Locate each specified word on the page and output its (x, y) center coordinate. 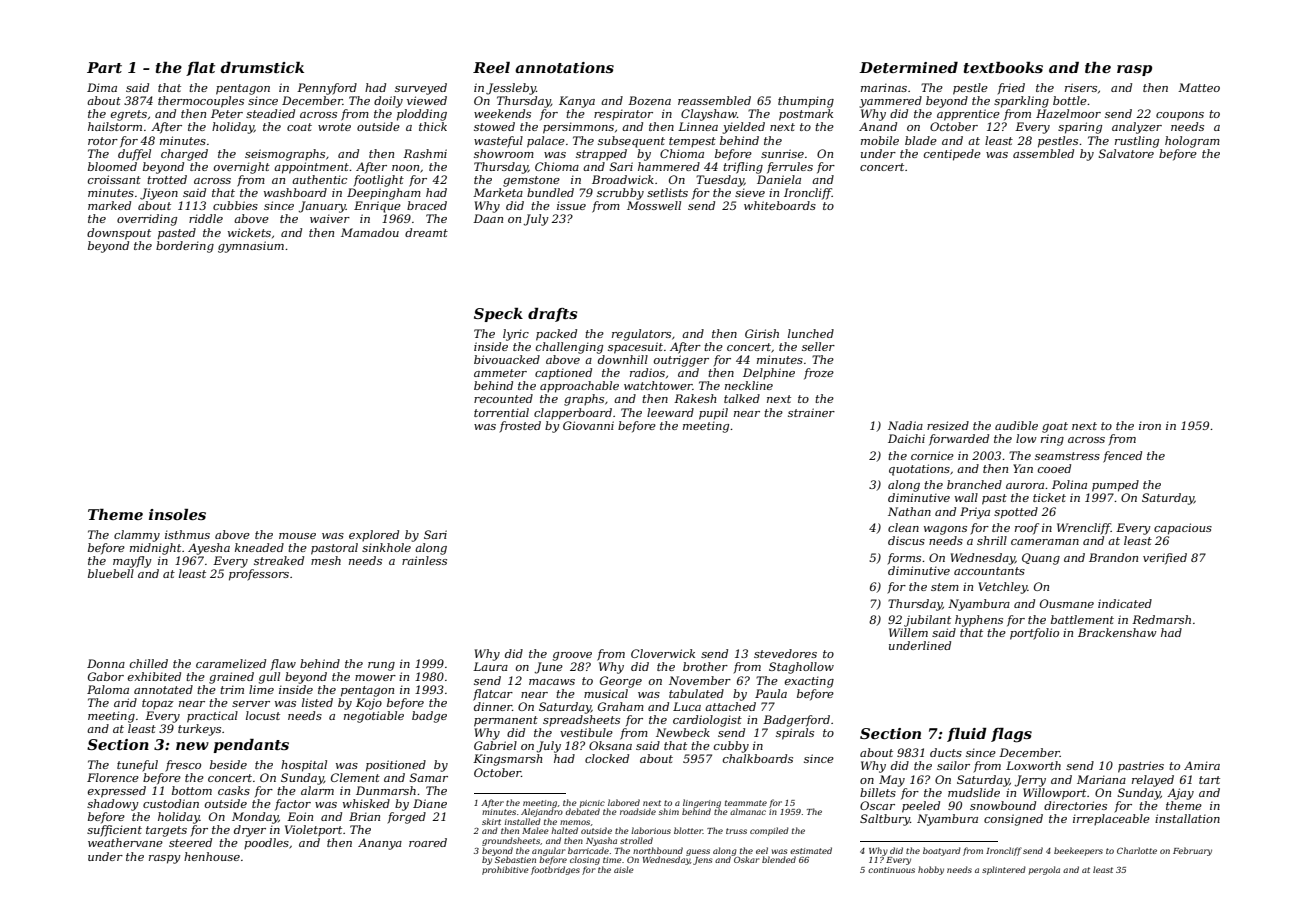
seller (818, 346)
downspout (119, 234)
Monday (255, 818)
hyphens (979, 621)
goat (1055, 427)
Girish (762, 333)
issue (571, 205)
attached (730, 706)
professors (259, 575)
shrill (992, 540)
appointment (311, 168)
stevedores (785, 653)
